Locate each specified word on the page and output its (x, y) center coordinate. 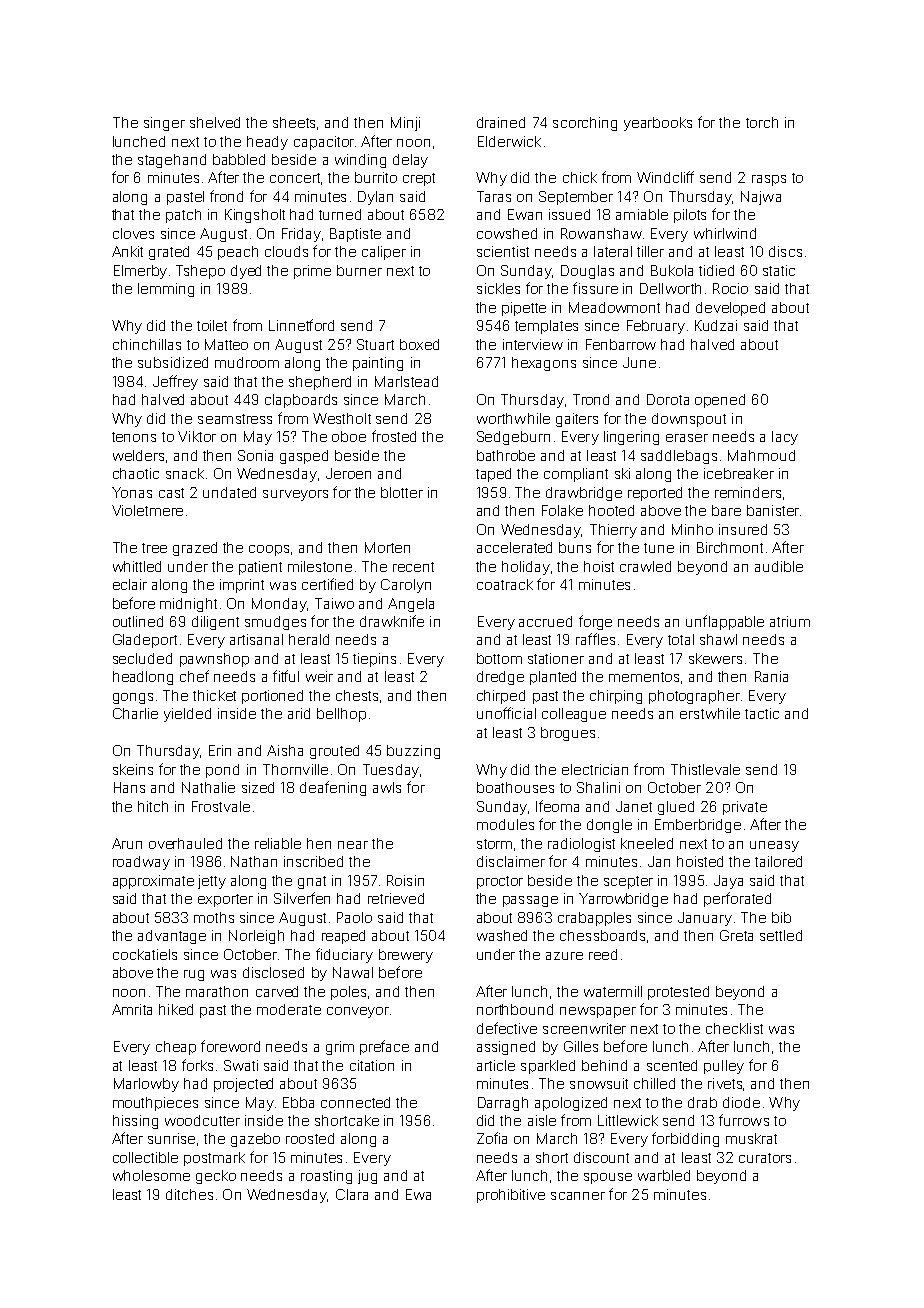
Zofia (492, 1138)
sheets (294, 122)
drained (501, 122)
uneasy (774, 846)
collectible (145, 1157)
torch (762, 122)
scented (672, 1065)
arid (299, 713)
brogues (568, 734)
